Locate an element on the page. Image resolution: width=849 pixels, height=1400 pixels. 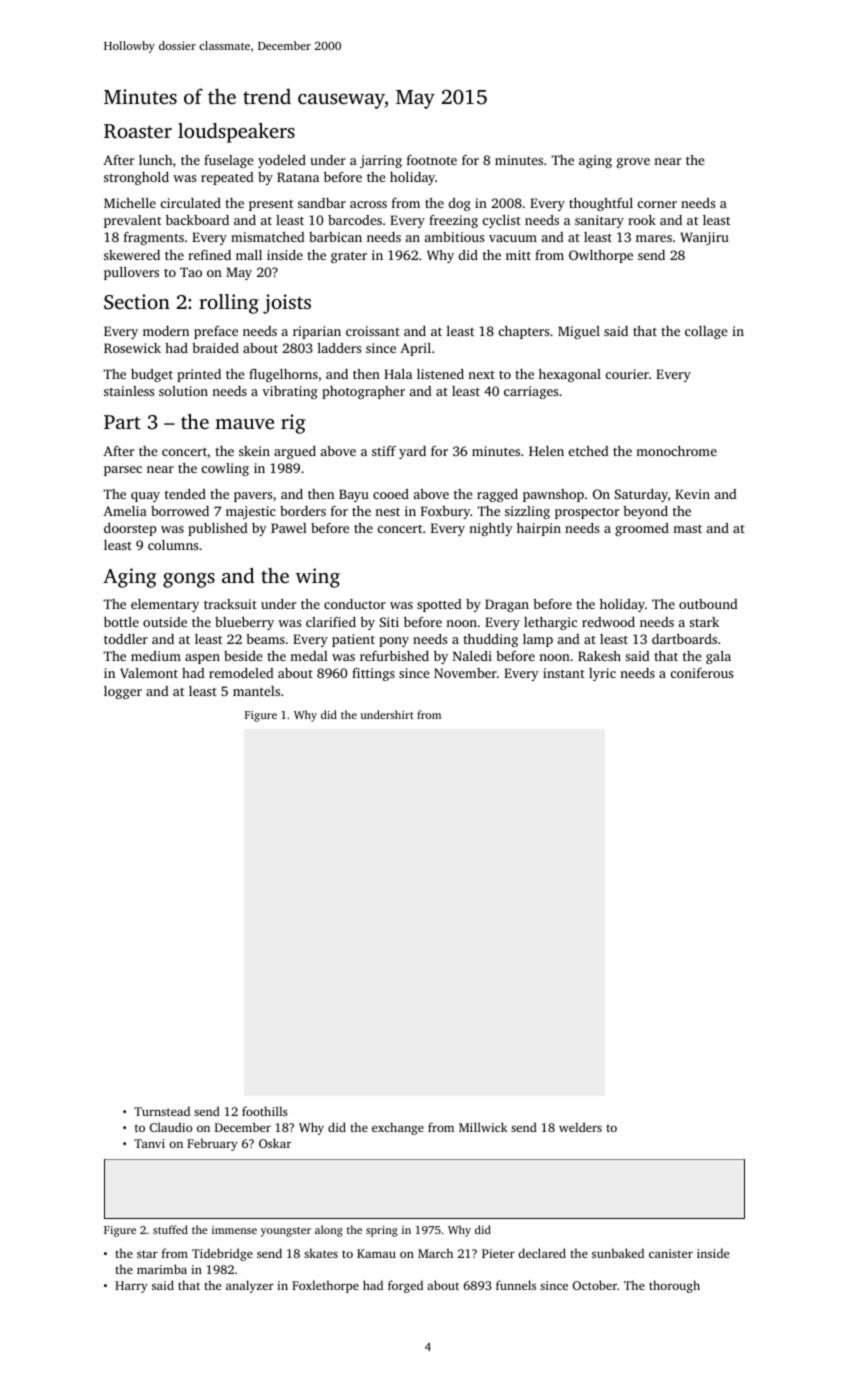
thorough is located at coordinates (674, 1286).
